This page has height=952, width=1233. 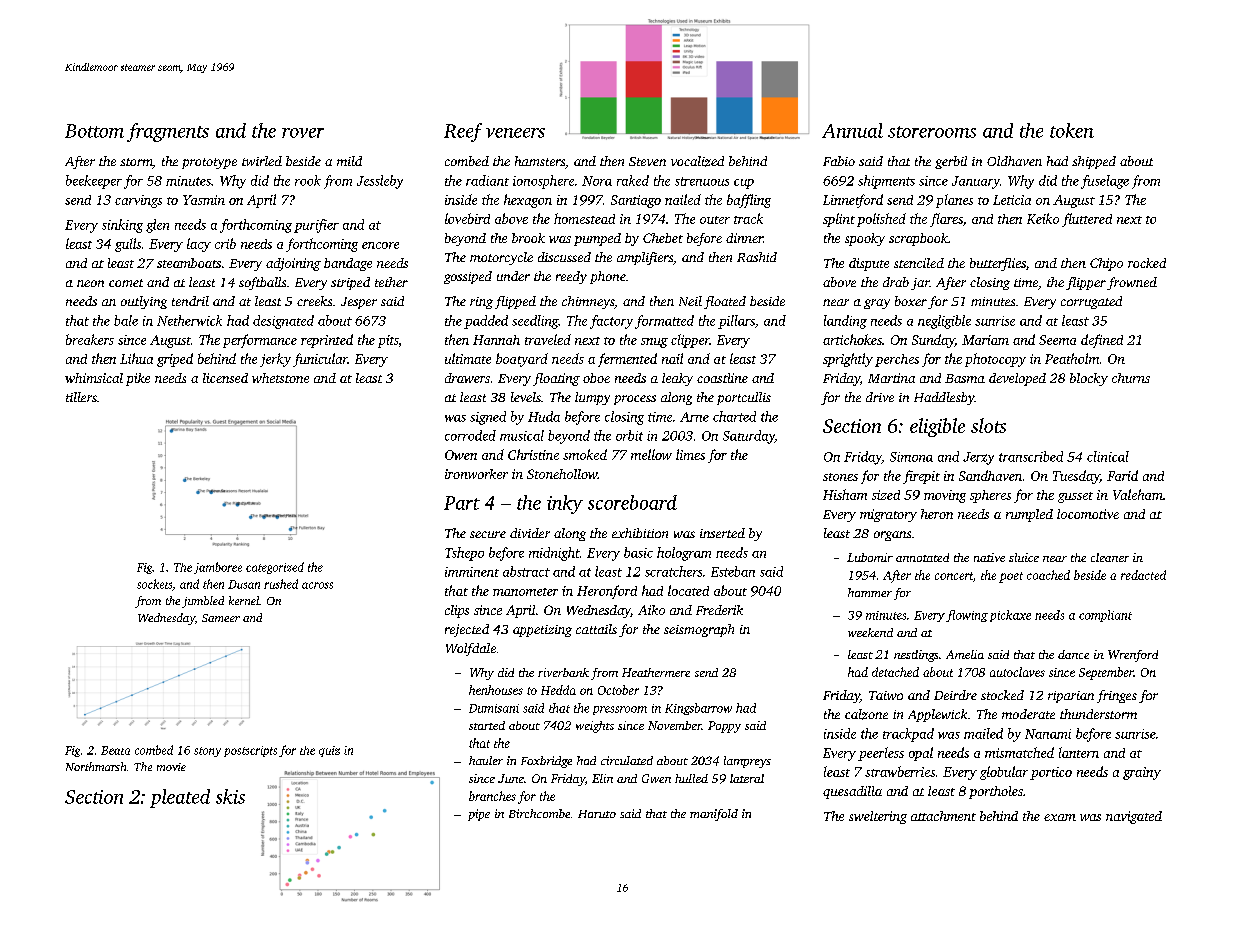 What do you see at coordinates (722, 533) in the page?
I see `inserted` at bounding box center [722, 533].
